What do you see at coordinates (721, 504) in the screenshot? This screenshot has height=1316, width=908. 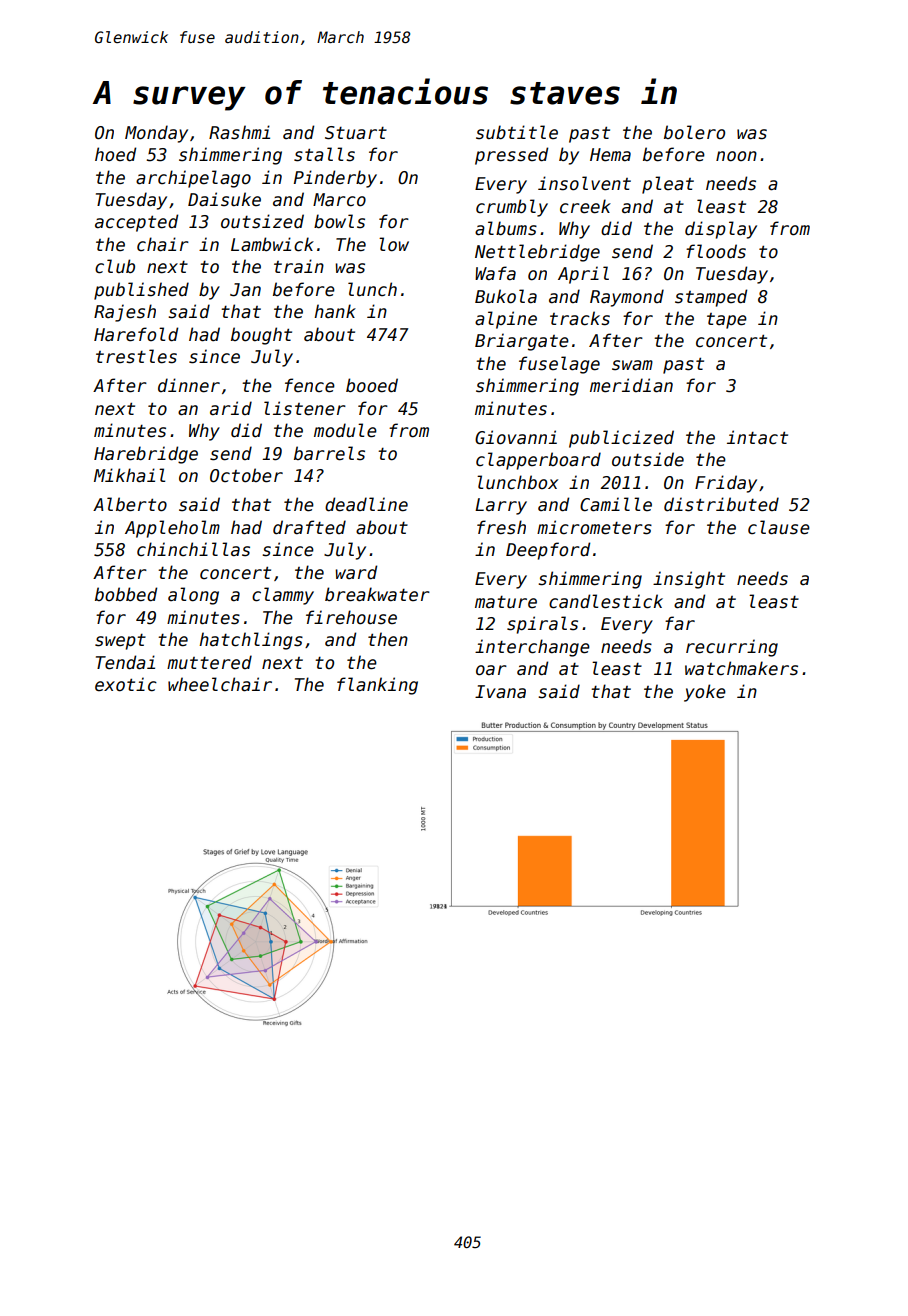 I see `distributed` at bounding box center [721, 504].
